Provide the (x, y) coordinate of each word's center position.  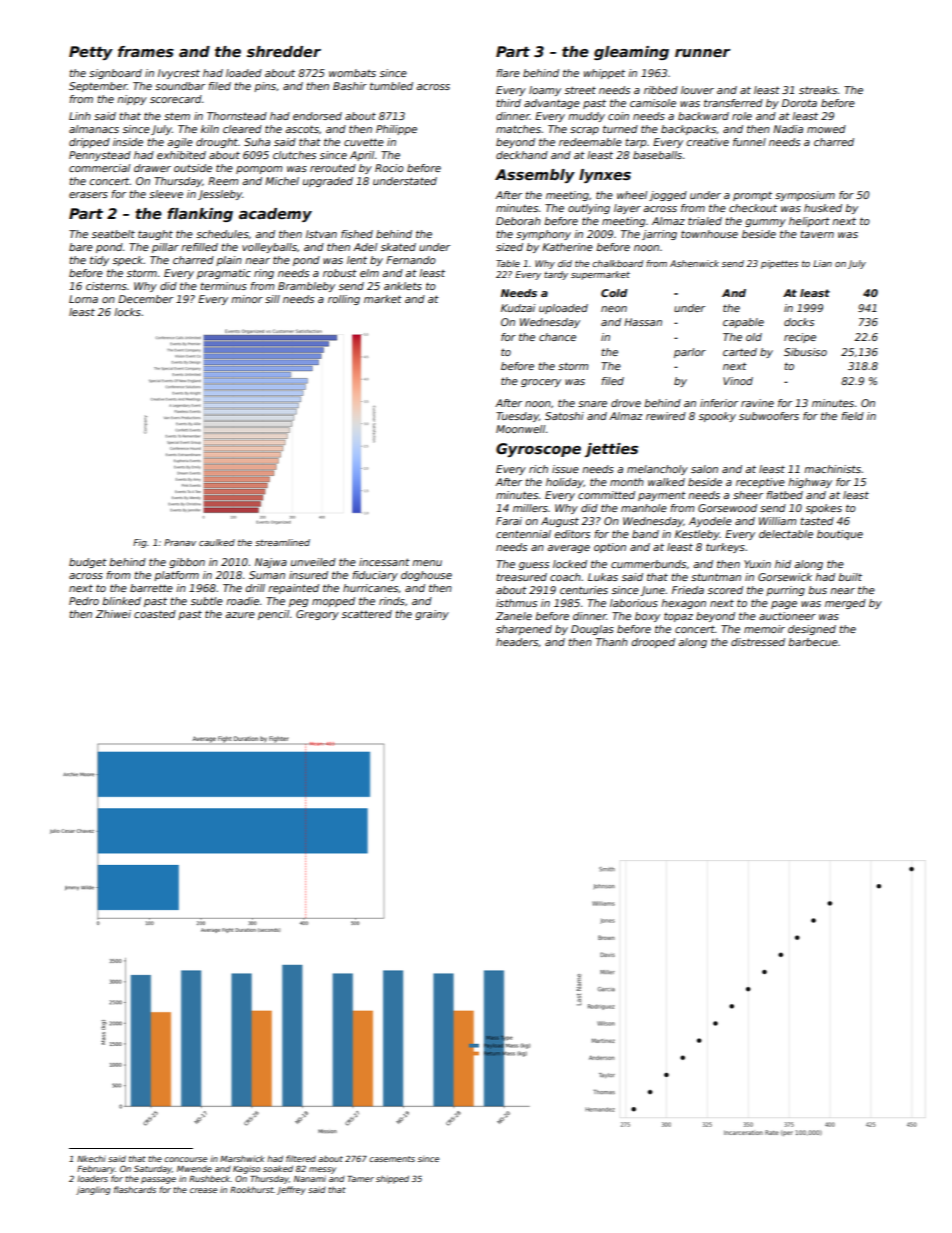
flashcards (135, 1189)
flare (508, 73)
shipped (392, 1179)
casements (392, 1159)
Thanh (612, 642)
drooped (653, 643)
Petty (91, 53)
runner (702, 53)
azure (240, 615)
